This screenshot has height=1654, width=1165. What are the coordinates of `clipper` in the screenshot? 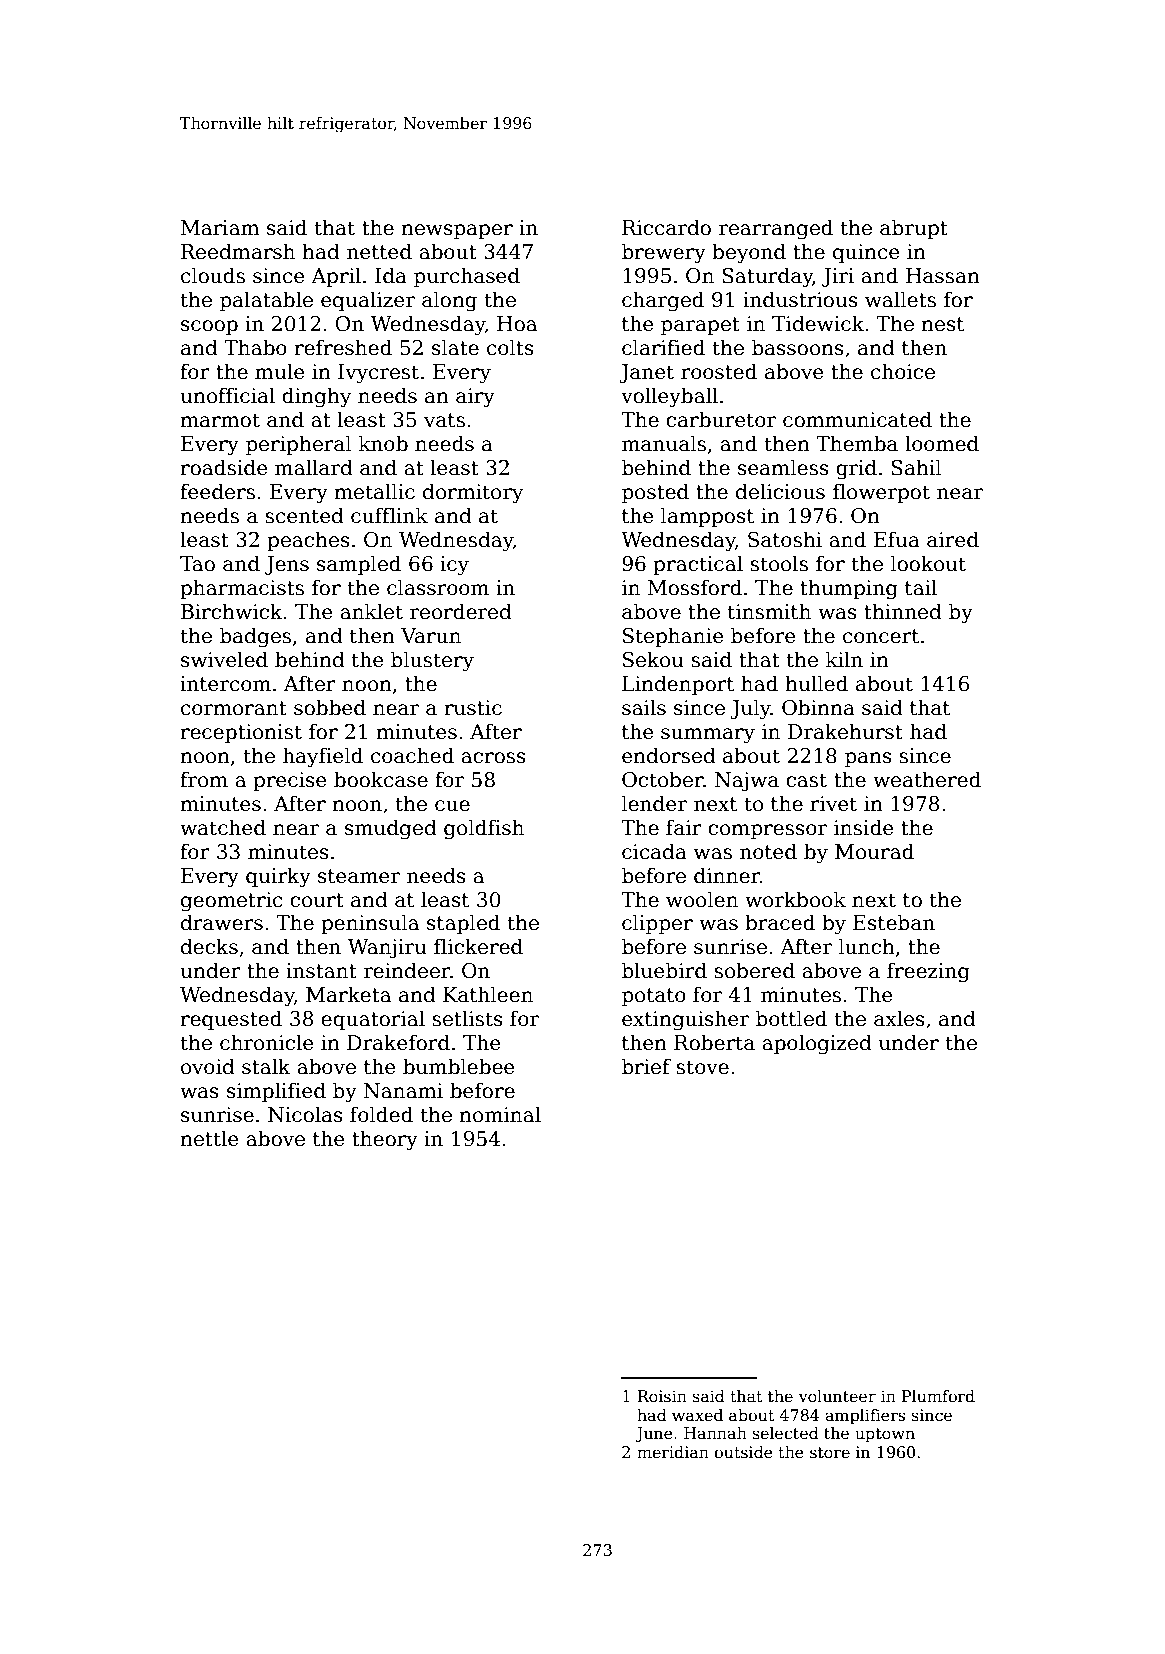 It's located at (657, 924).
